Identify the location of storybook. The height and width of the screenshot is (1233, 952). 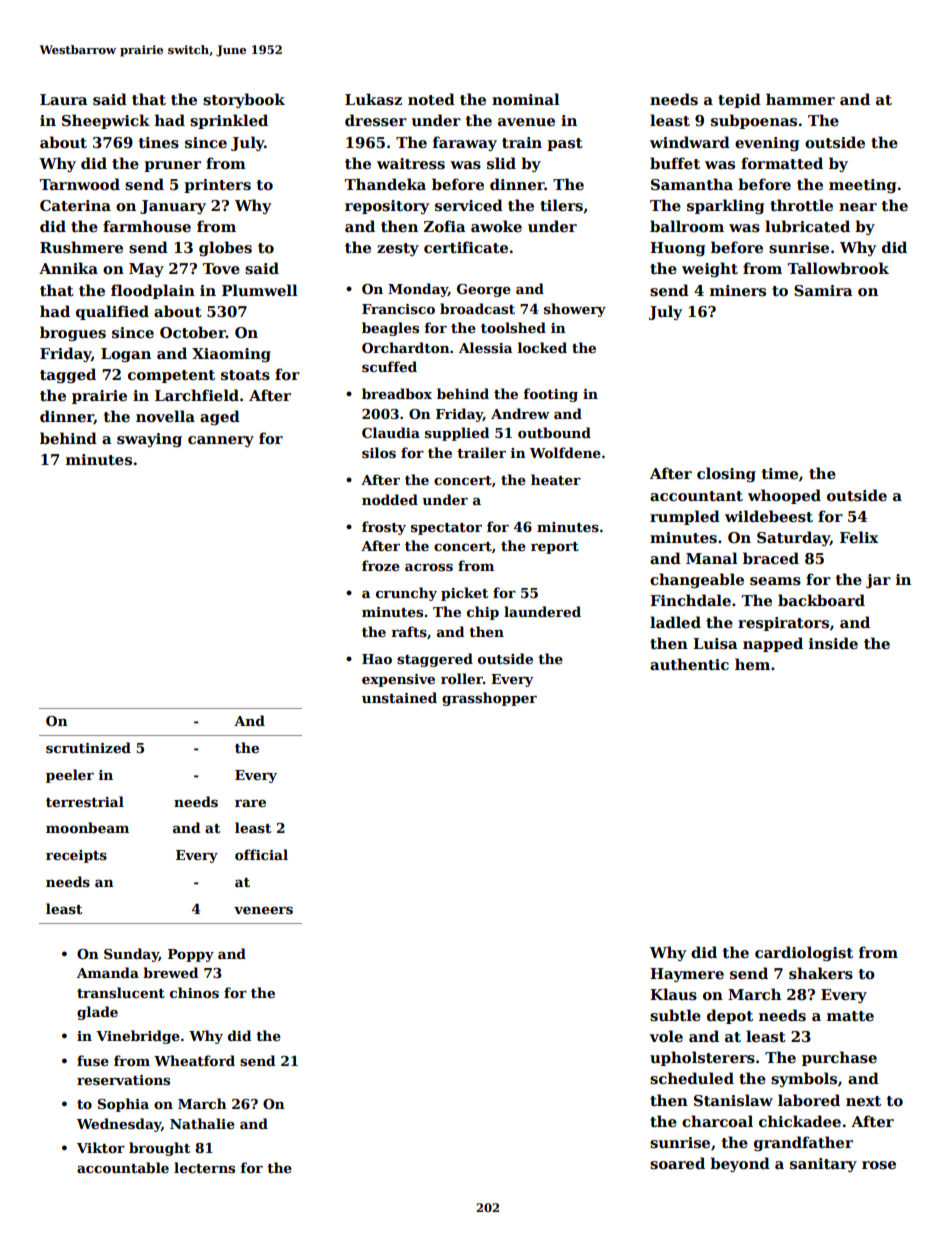
(244, 100).
